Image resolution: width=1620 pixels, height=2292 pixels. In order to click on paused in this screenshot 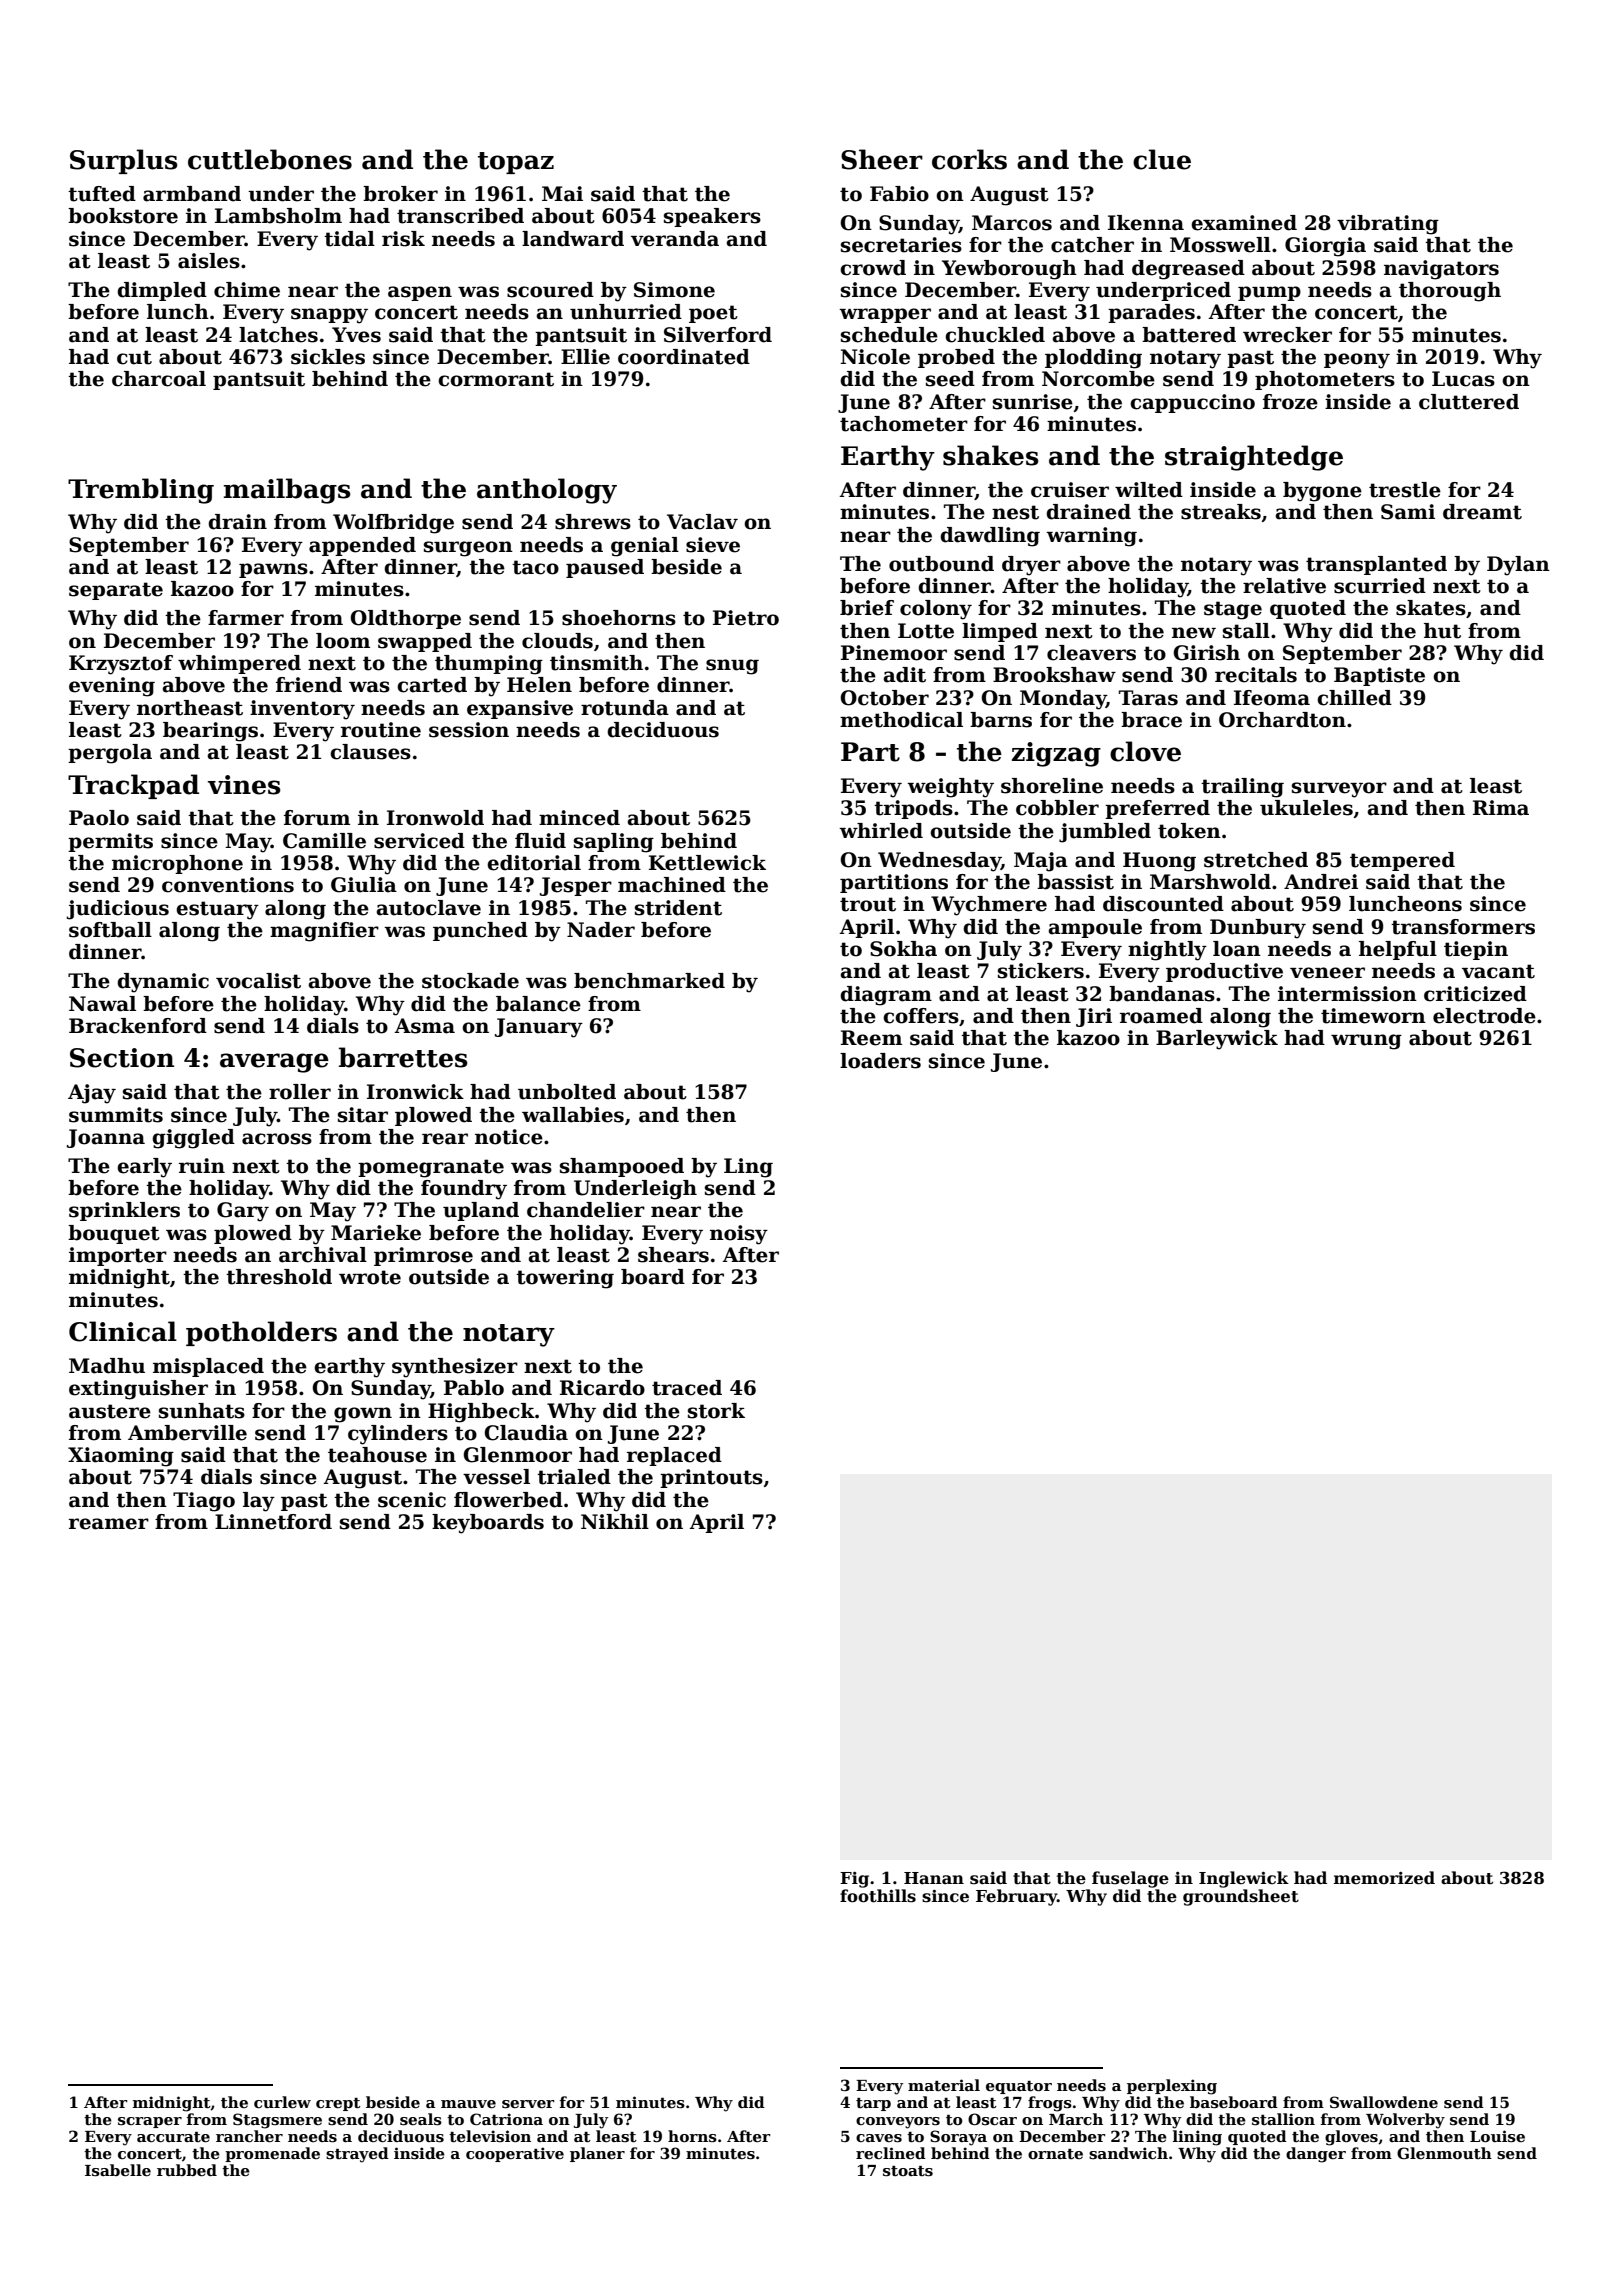, I will do `click(605, 568)`.
